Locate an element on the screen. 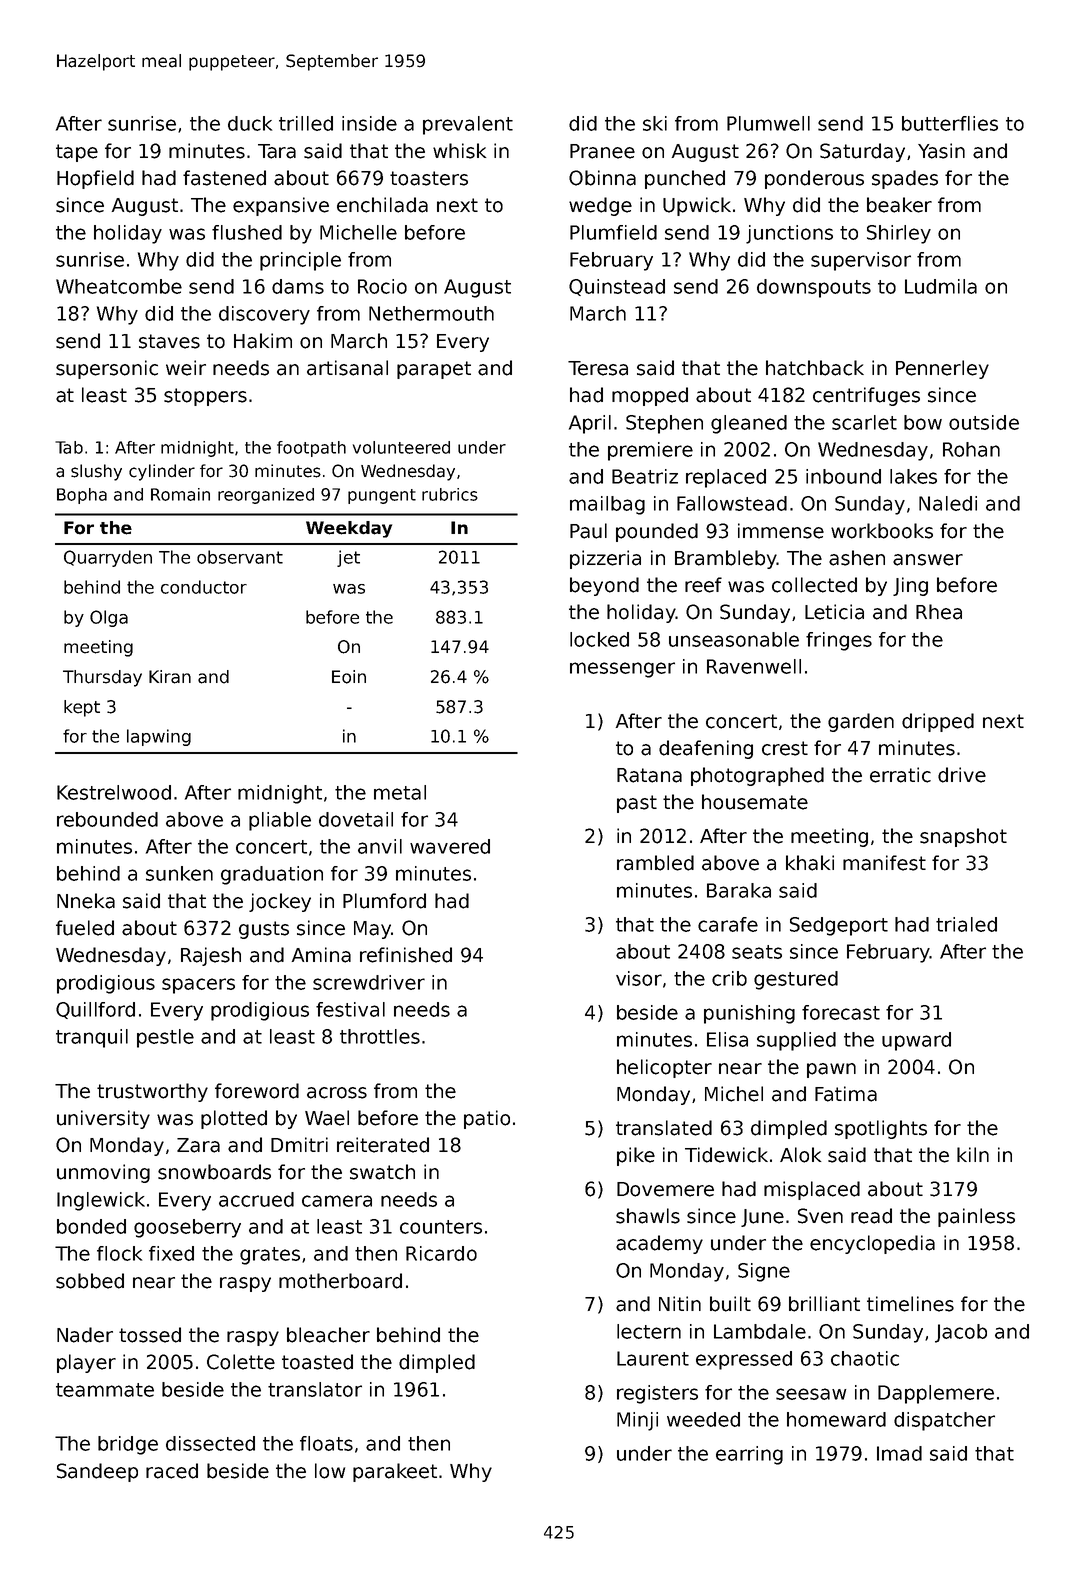 This screenshot has width=1086, height=1573. parapet is located at coordinates (434, 370).
